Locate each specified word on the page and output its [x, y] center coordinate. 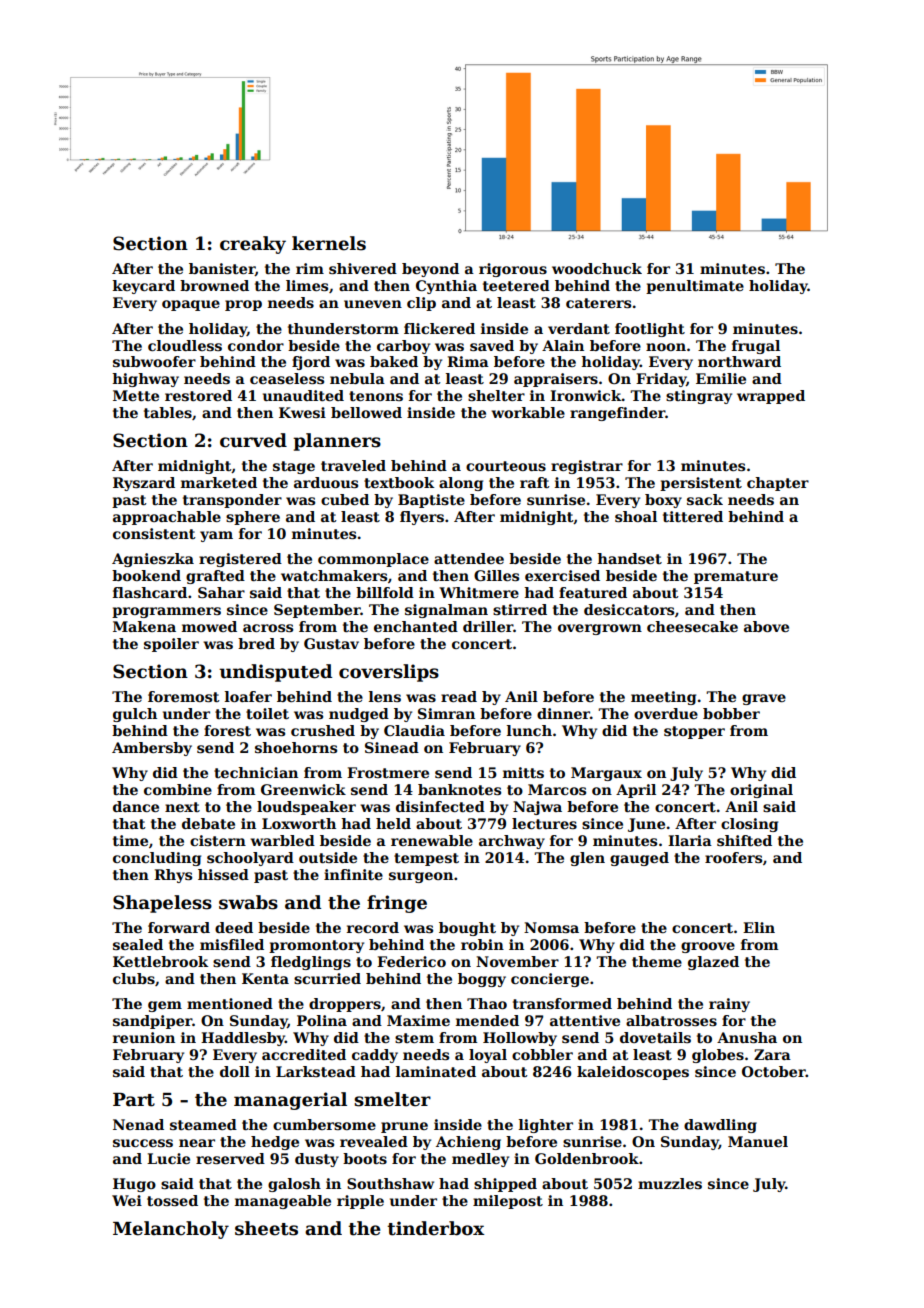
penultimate [695, 287]
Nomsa [551, 927]
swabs [248, 902]
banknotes [459, 789]
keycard [144, 287]
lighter [546, 1126]
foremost [183, 696]
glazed [713, 963]
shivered [363, 268]
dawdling [720, 1126]
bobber [731, 713]
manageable [283, 1202]
